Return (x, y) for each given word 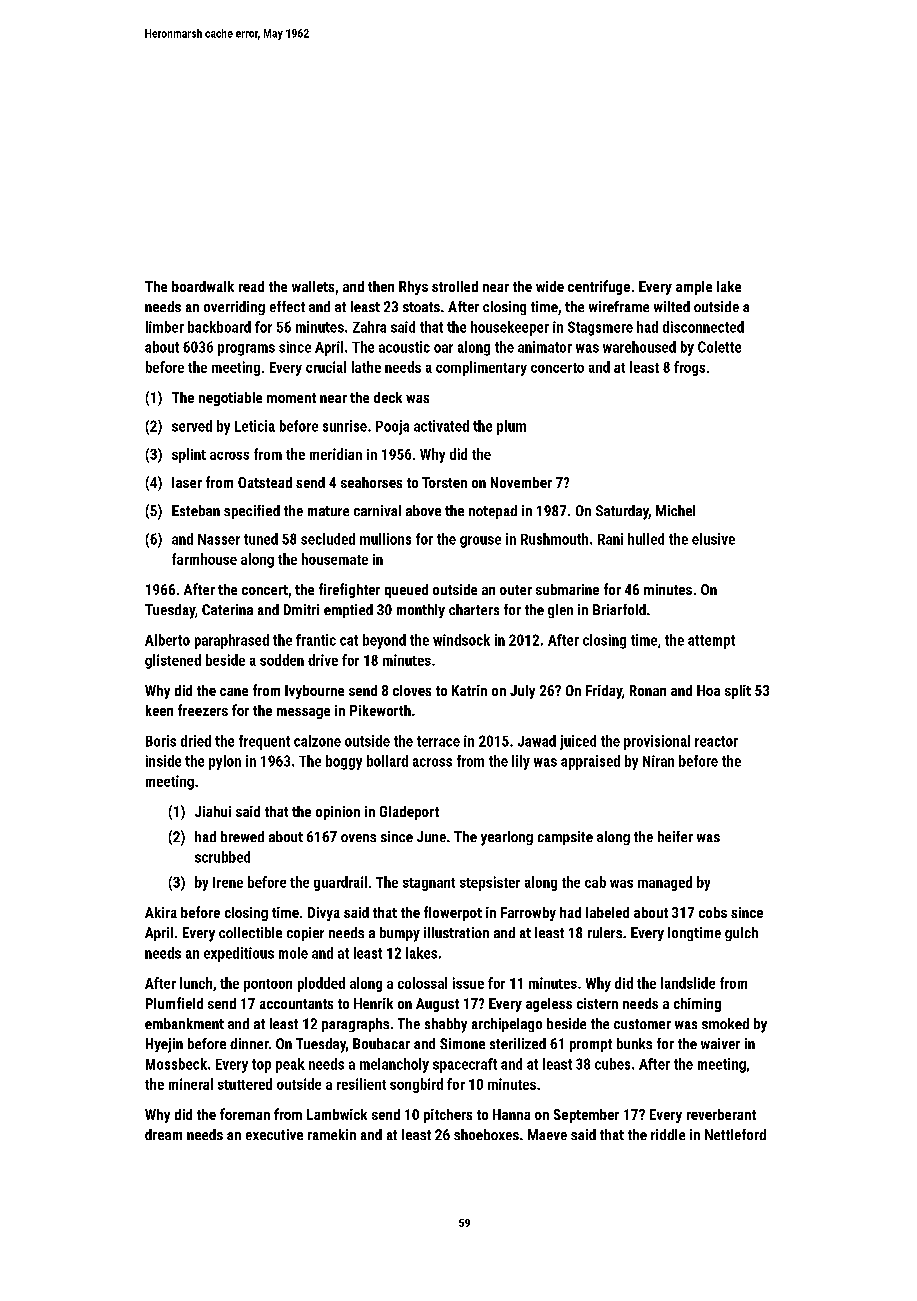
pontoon (268, 985)
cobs (713, 912)
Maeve (547, 1134)
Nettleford (735, 1134)
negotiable (230, 399)
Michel (675, 510)
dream (163, 1134)
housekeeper (510, 328)
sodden (282, 660)
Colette (719, 347)
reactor (716, 741)
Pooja (392, 427)
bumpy (400, 934)
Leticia (255, 426)
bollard (387, 761)
